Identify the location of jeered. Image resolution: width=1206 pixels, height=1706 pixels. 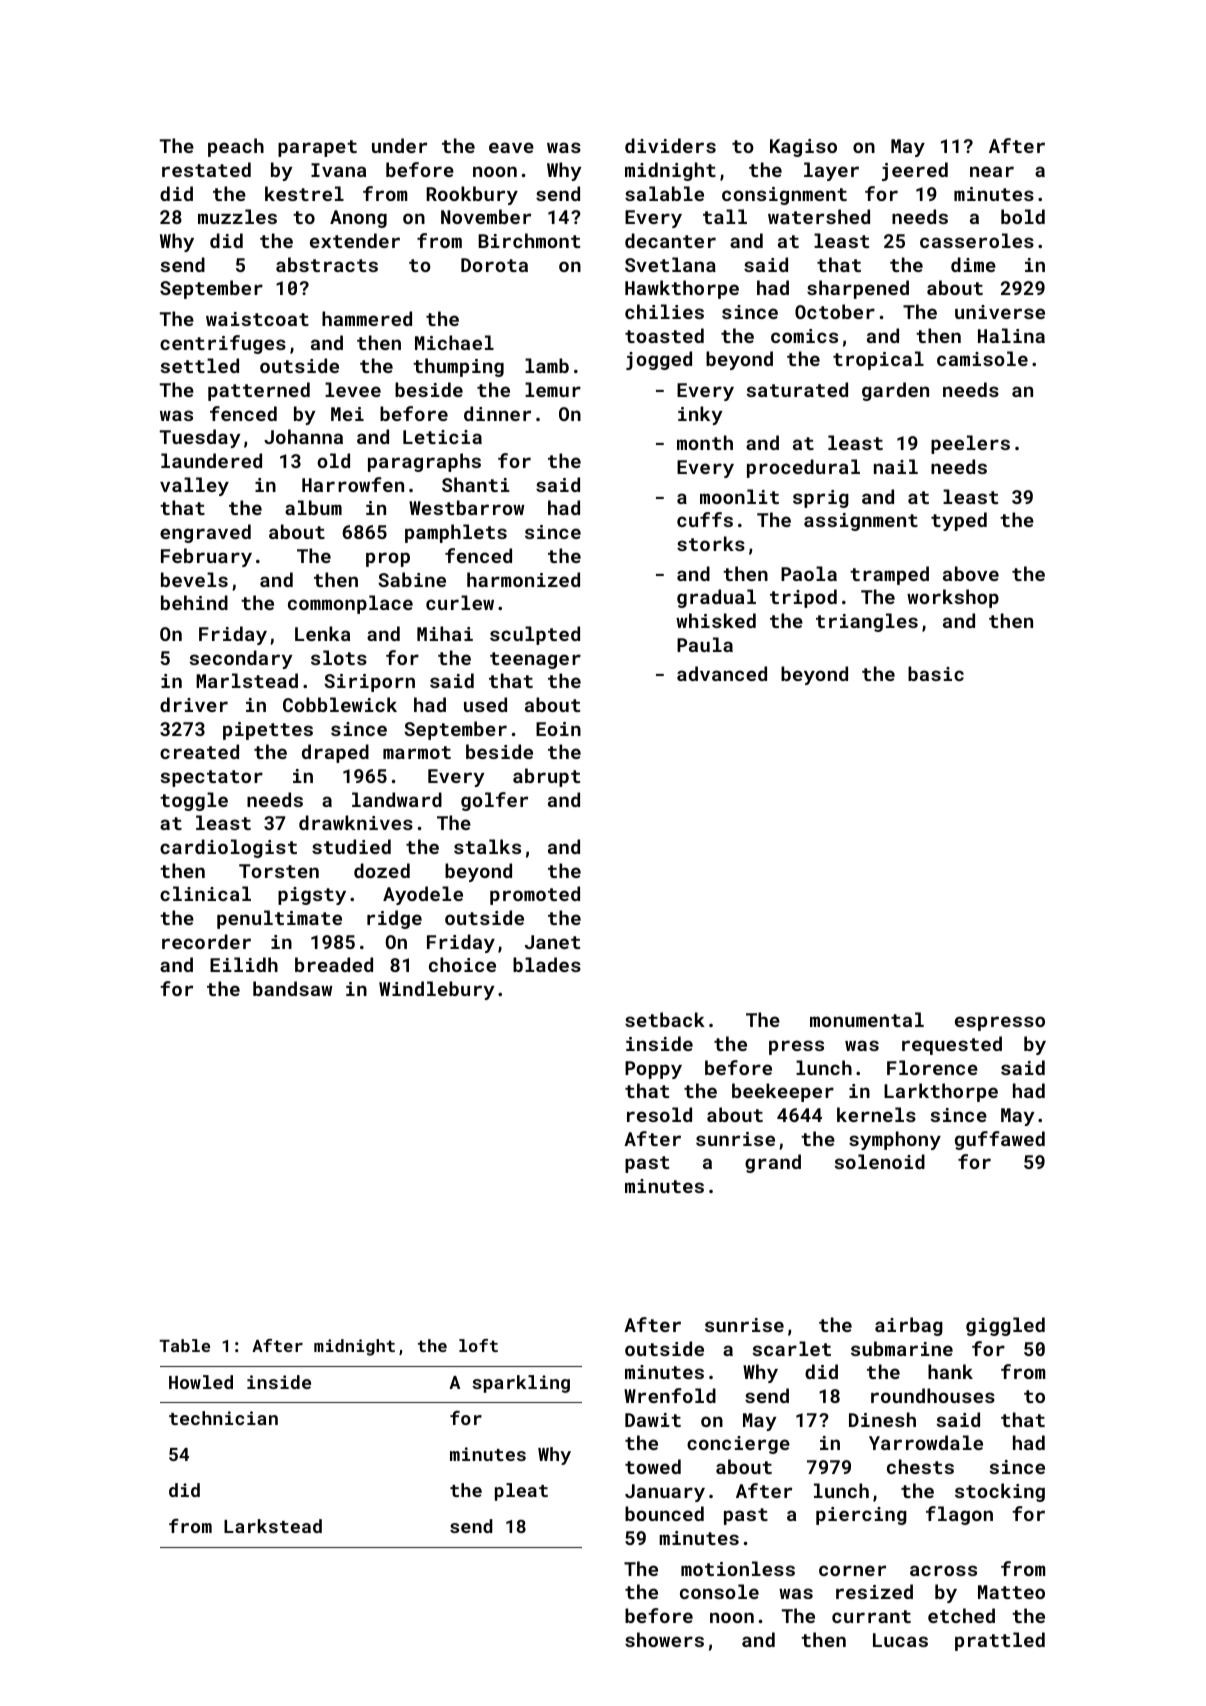
(915, 171).
